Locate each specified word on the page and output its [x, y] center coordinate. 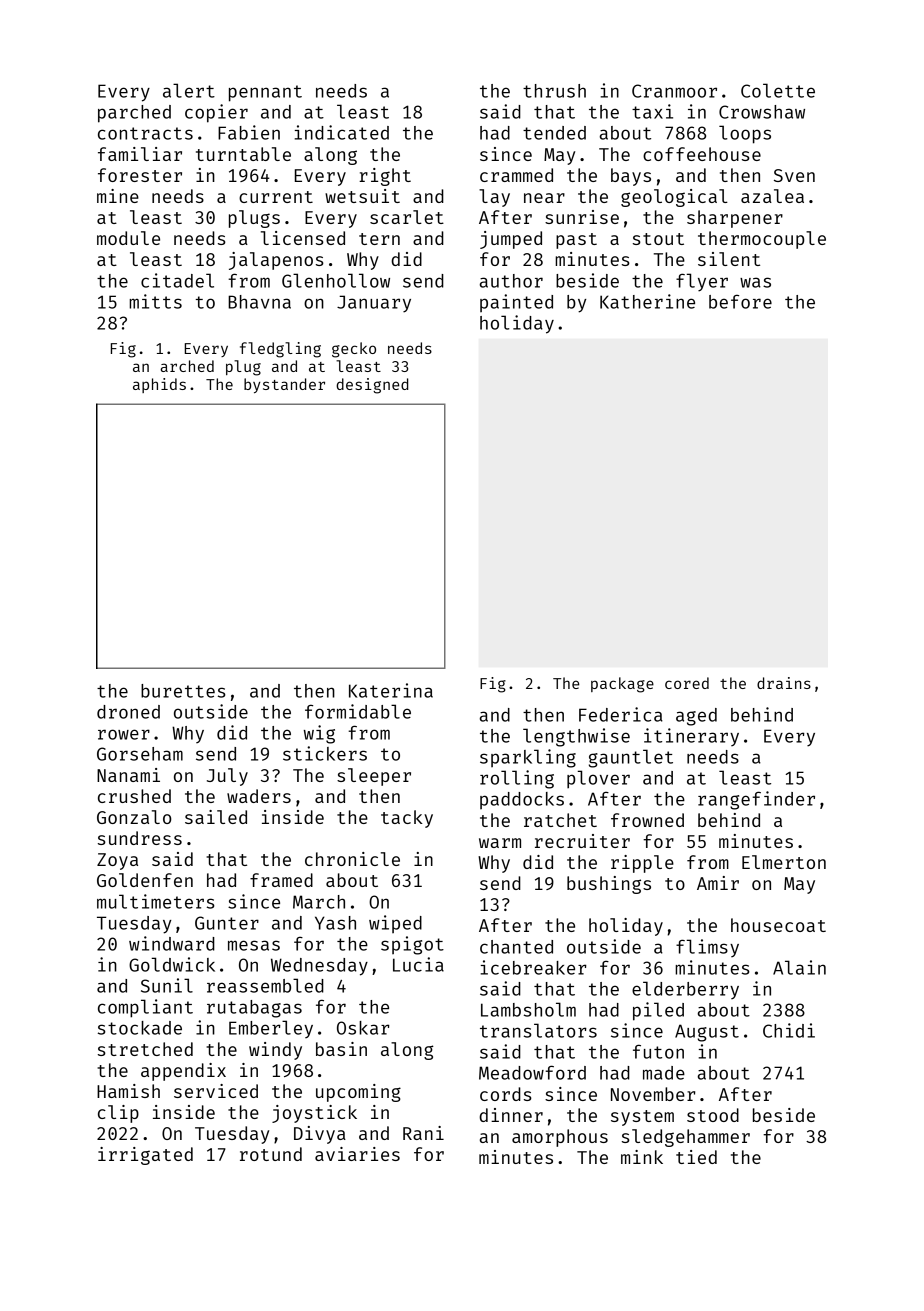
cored [687, 683]
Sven [794, 175]
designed [372, 386]
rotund [271, 1154]
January [374, 304]
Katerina [391, 690]
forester [140, 175]
